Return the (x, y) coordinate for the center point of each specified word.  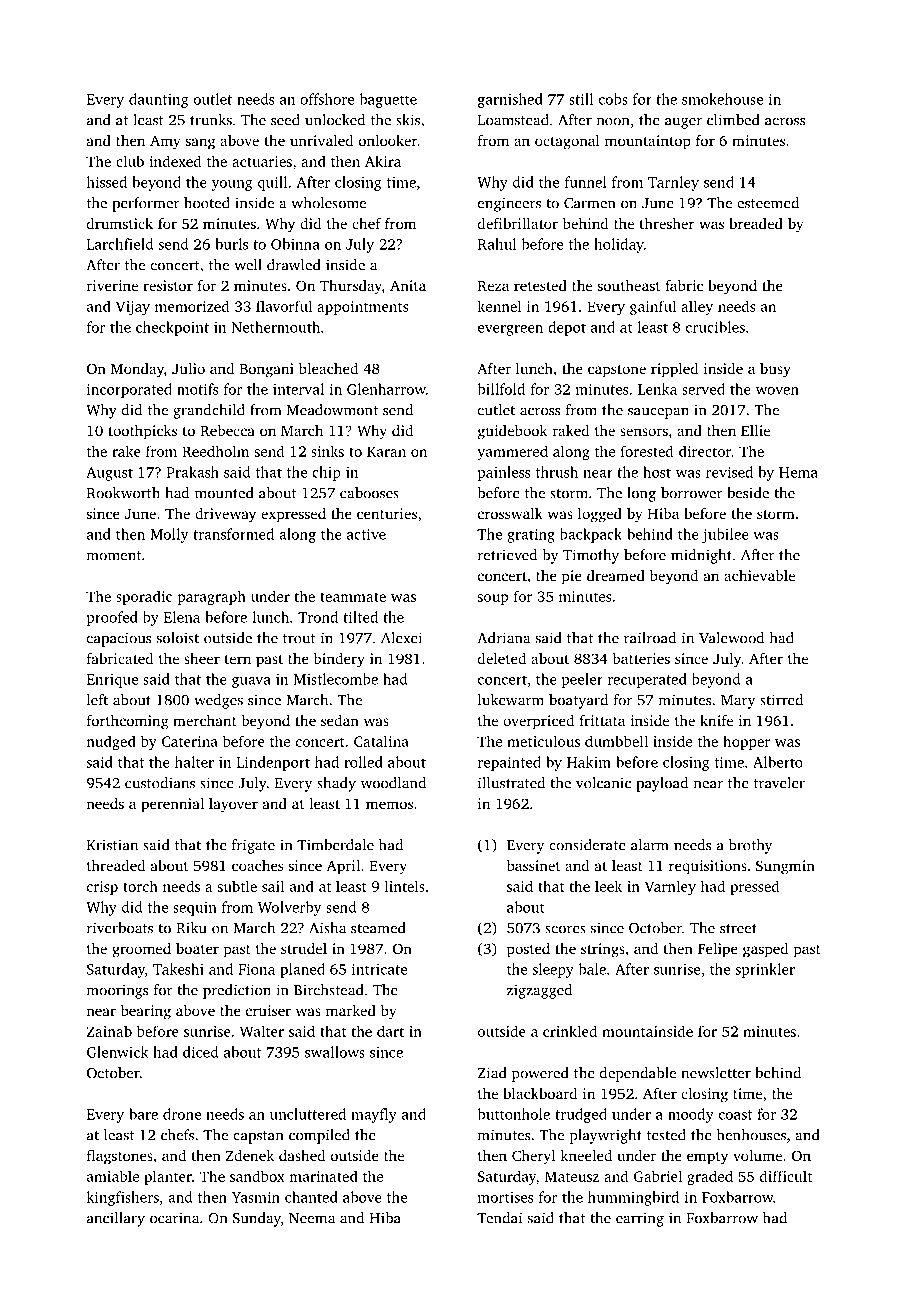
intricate (379, 969)
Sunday (257, 1219)
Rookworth (123, 493)
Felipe (718, 950)
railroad (650, 638)
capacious (119, 639)
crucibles (715, 327)
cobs (613, 99)
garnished (510, 100)
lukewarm (511, 700)
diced (200, 1052)
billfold (501, 389)
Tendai (499, 1218)
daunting (159, 100)
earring (640, 1219)
